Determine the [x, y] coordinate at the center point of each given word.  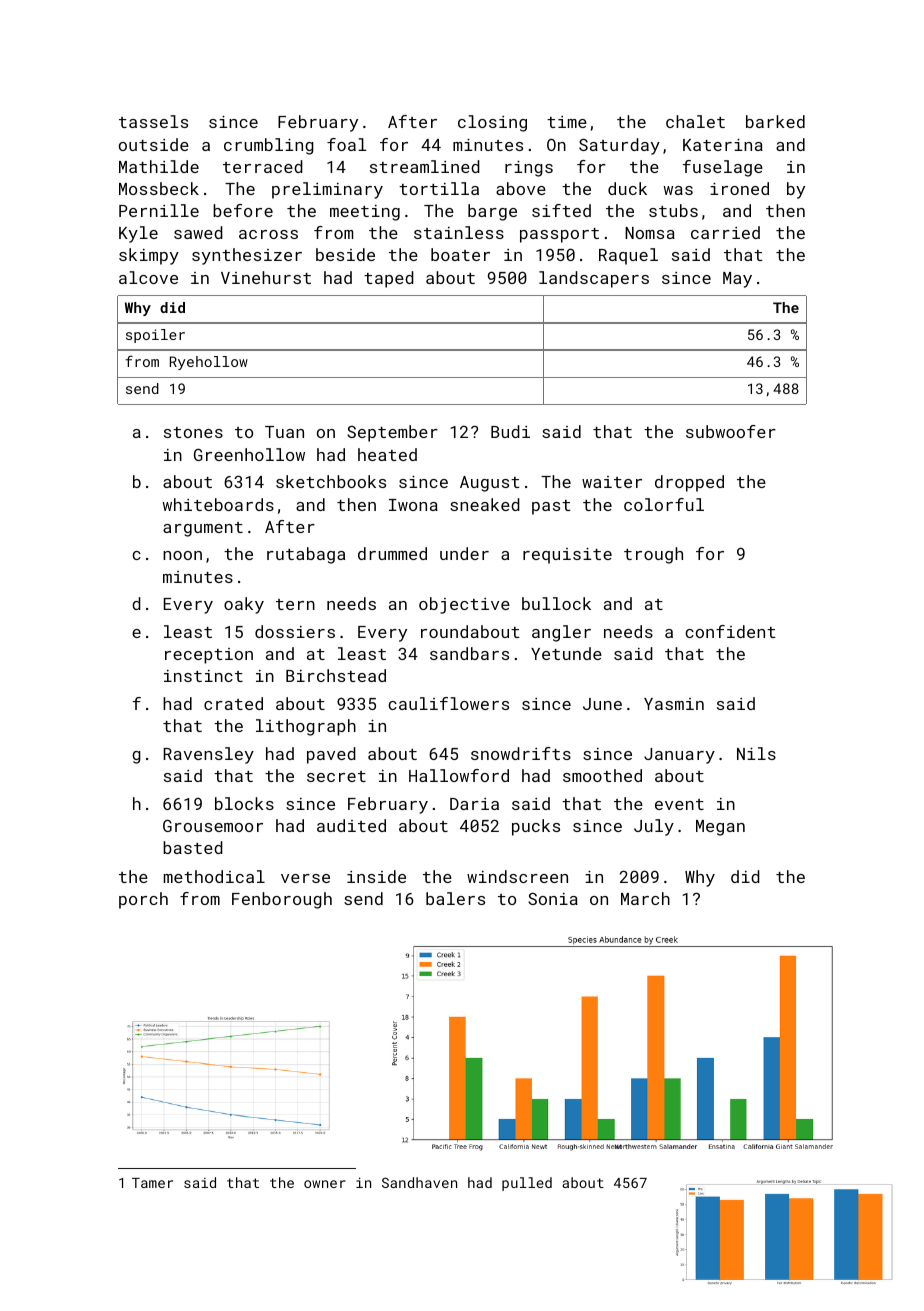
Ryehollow [209, 363]
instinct [203, 676]
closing [492, 123]
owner [325, 1184]
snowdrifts [521, 753]
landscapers [594, 279]
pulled [527, 1184]
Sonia [553, 899]
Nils [756, 753]
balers [455, 898]
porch [143, 900]
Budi [510, 431]
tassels [153, 121]
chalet [695, 121]
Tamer [152, 1183]
